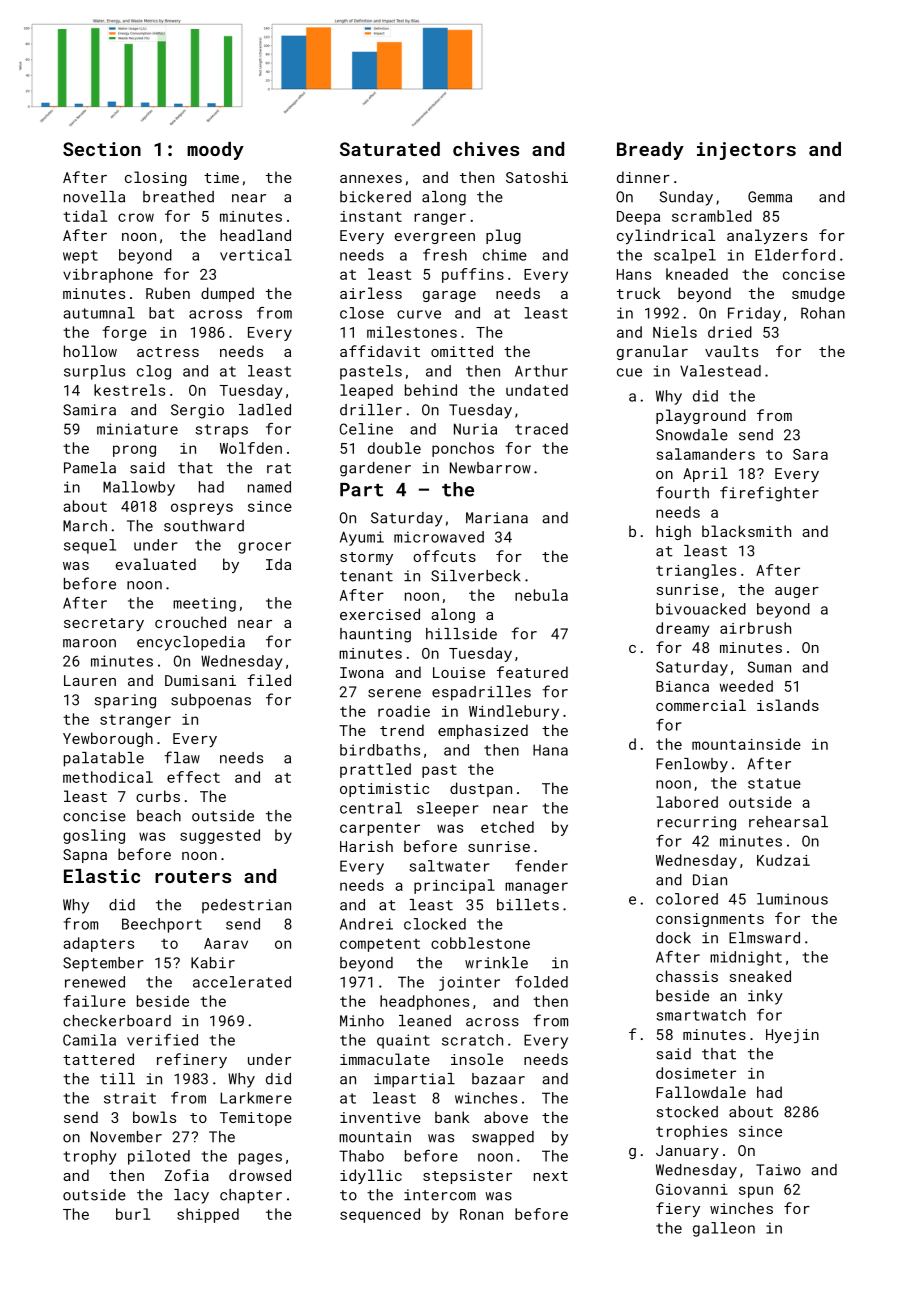 The height and width of the screenshot is (1316, 908). What do you see at coordinates (810, 454) in the screenshot?
I see `Sara` at bounding box center [810, 454].
